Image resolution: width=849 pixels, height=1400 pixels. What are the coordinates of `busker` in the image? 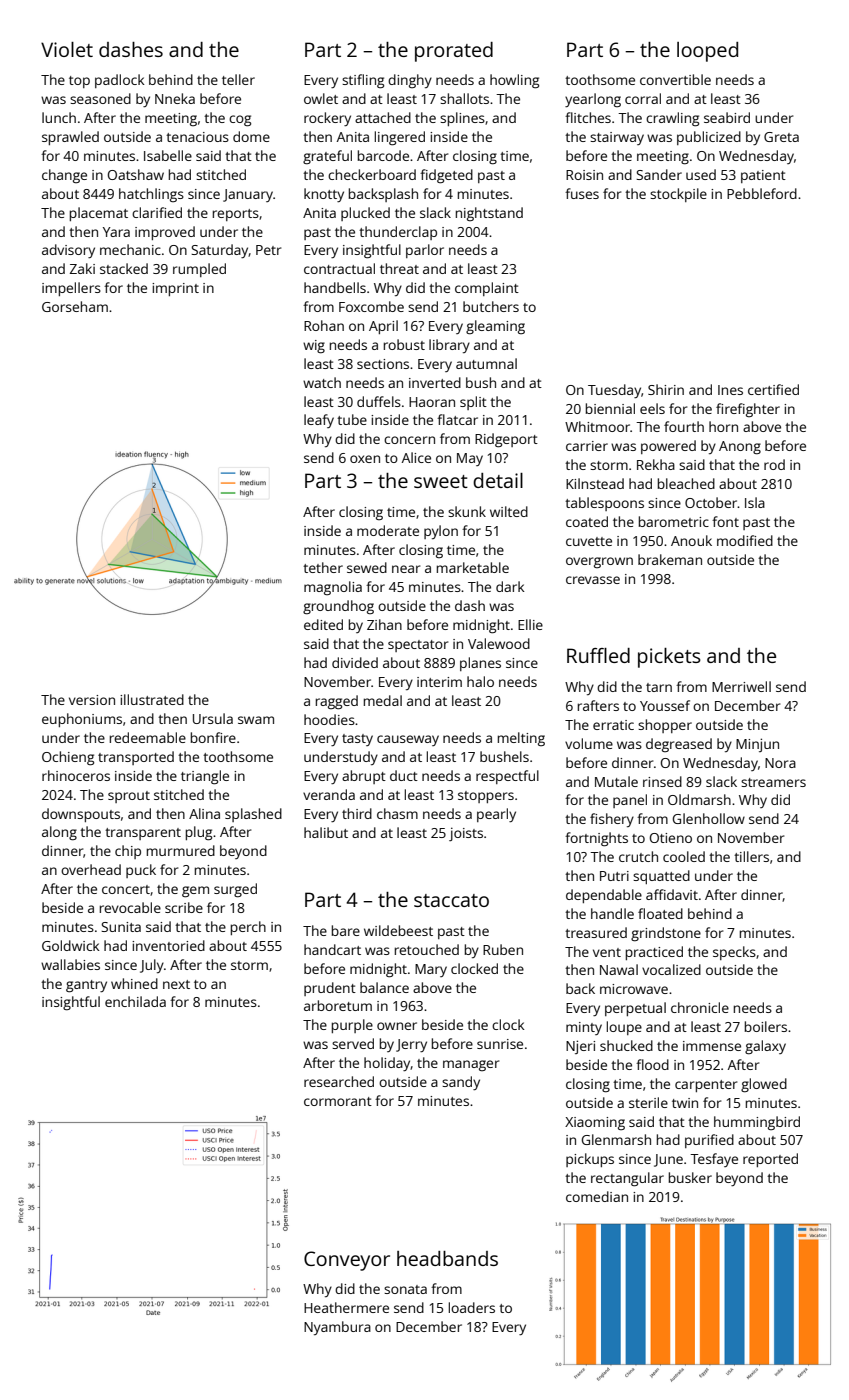 It's located at (690, 1177).
